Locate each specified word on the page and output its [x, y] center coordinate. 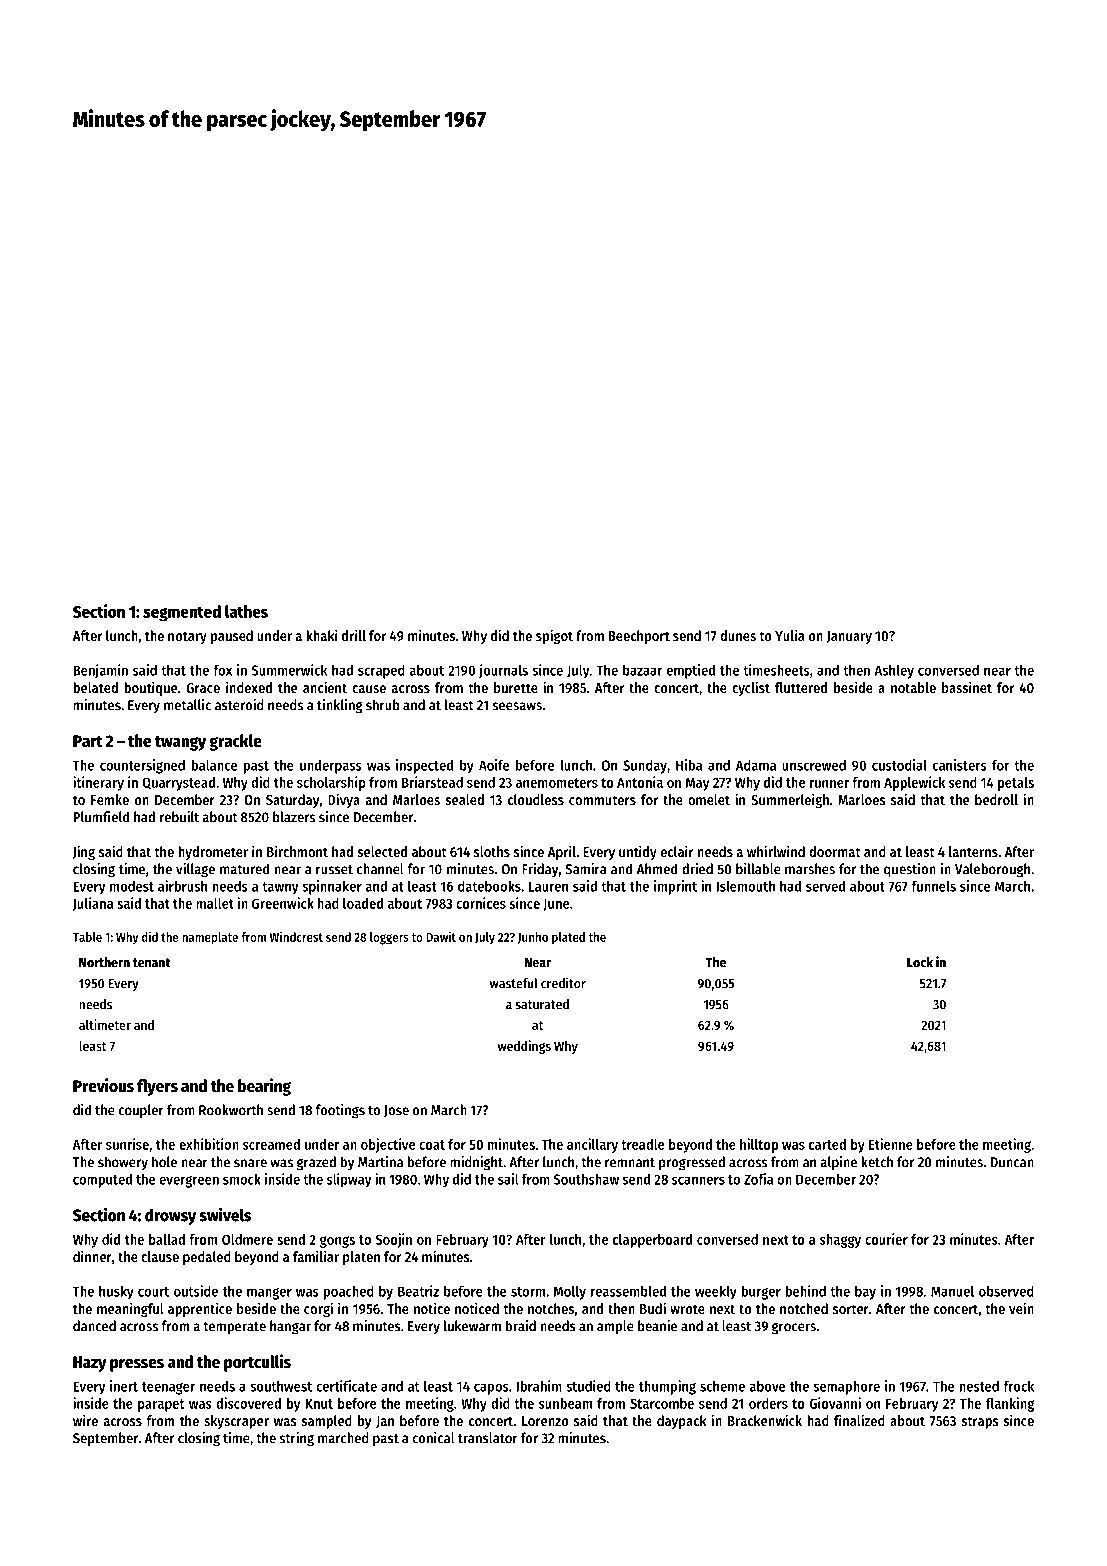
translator [488, 1438]
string [296, 1439]
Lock [920, 962]
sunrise [127, 1144]
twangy [180, 743]
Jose [396, 1111]
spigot [554, 636]
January [849, 637]
